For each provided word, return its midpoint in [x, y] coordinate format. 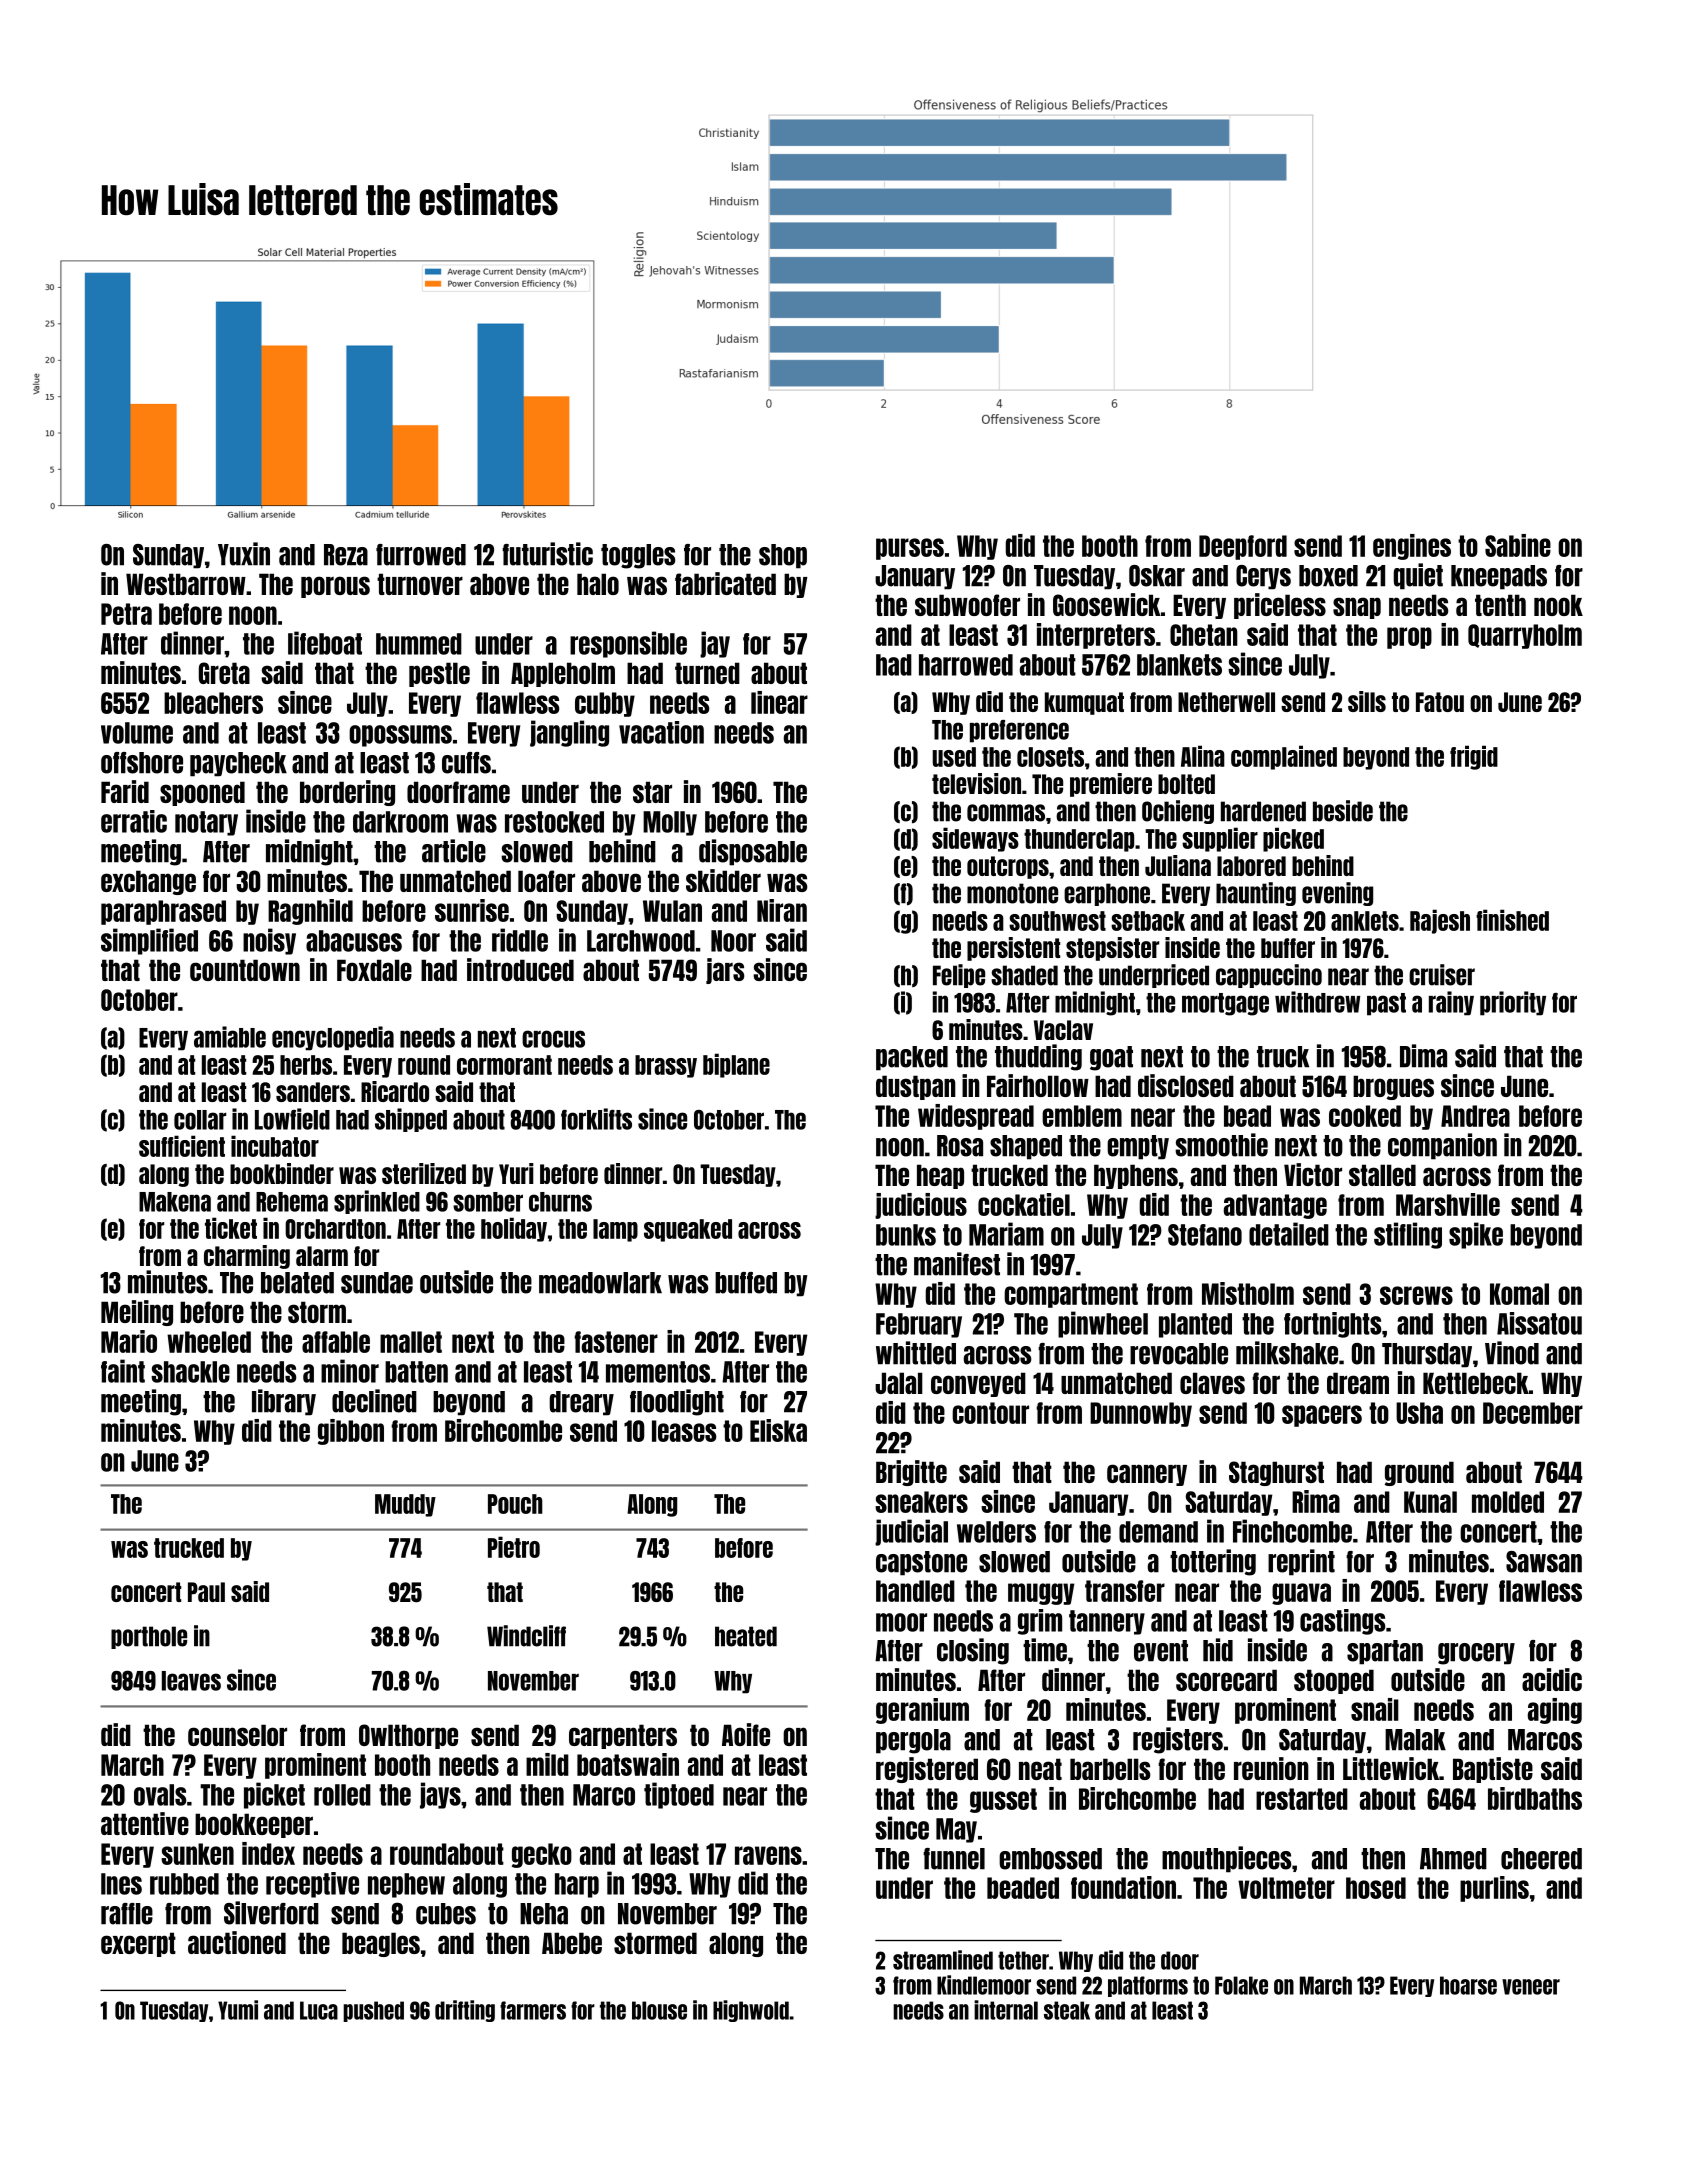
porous [335, 587]
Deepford [1243, 547]
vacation [661, 732]
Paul [206, 1592]
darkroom [400, 822]
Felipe [959, 976]
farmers [533, 2010]
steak [1067, 2010]
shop [783, 556]
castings [1343, 1622]
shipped [411, 1120]
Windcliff [526, 1636]
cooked [1365, 1116]
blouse [659, 2010]
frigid [1474, 757]
